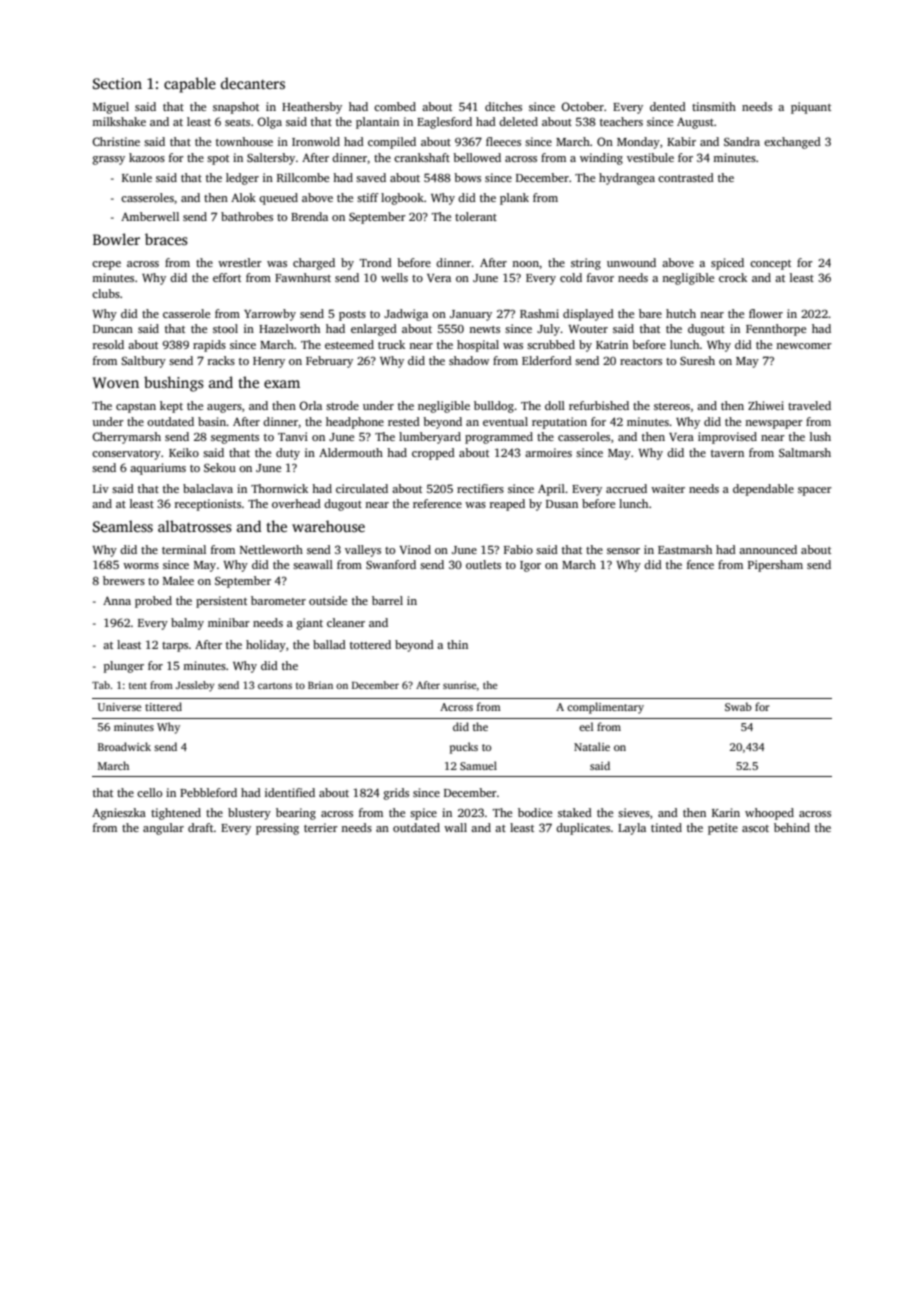 The width and height of the screenshot is (924, 1308). Describe the element at coordinates (792, 143) in the screenshot. I see `exchanged` at that location.
